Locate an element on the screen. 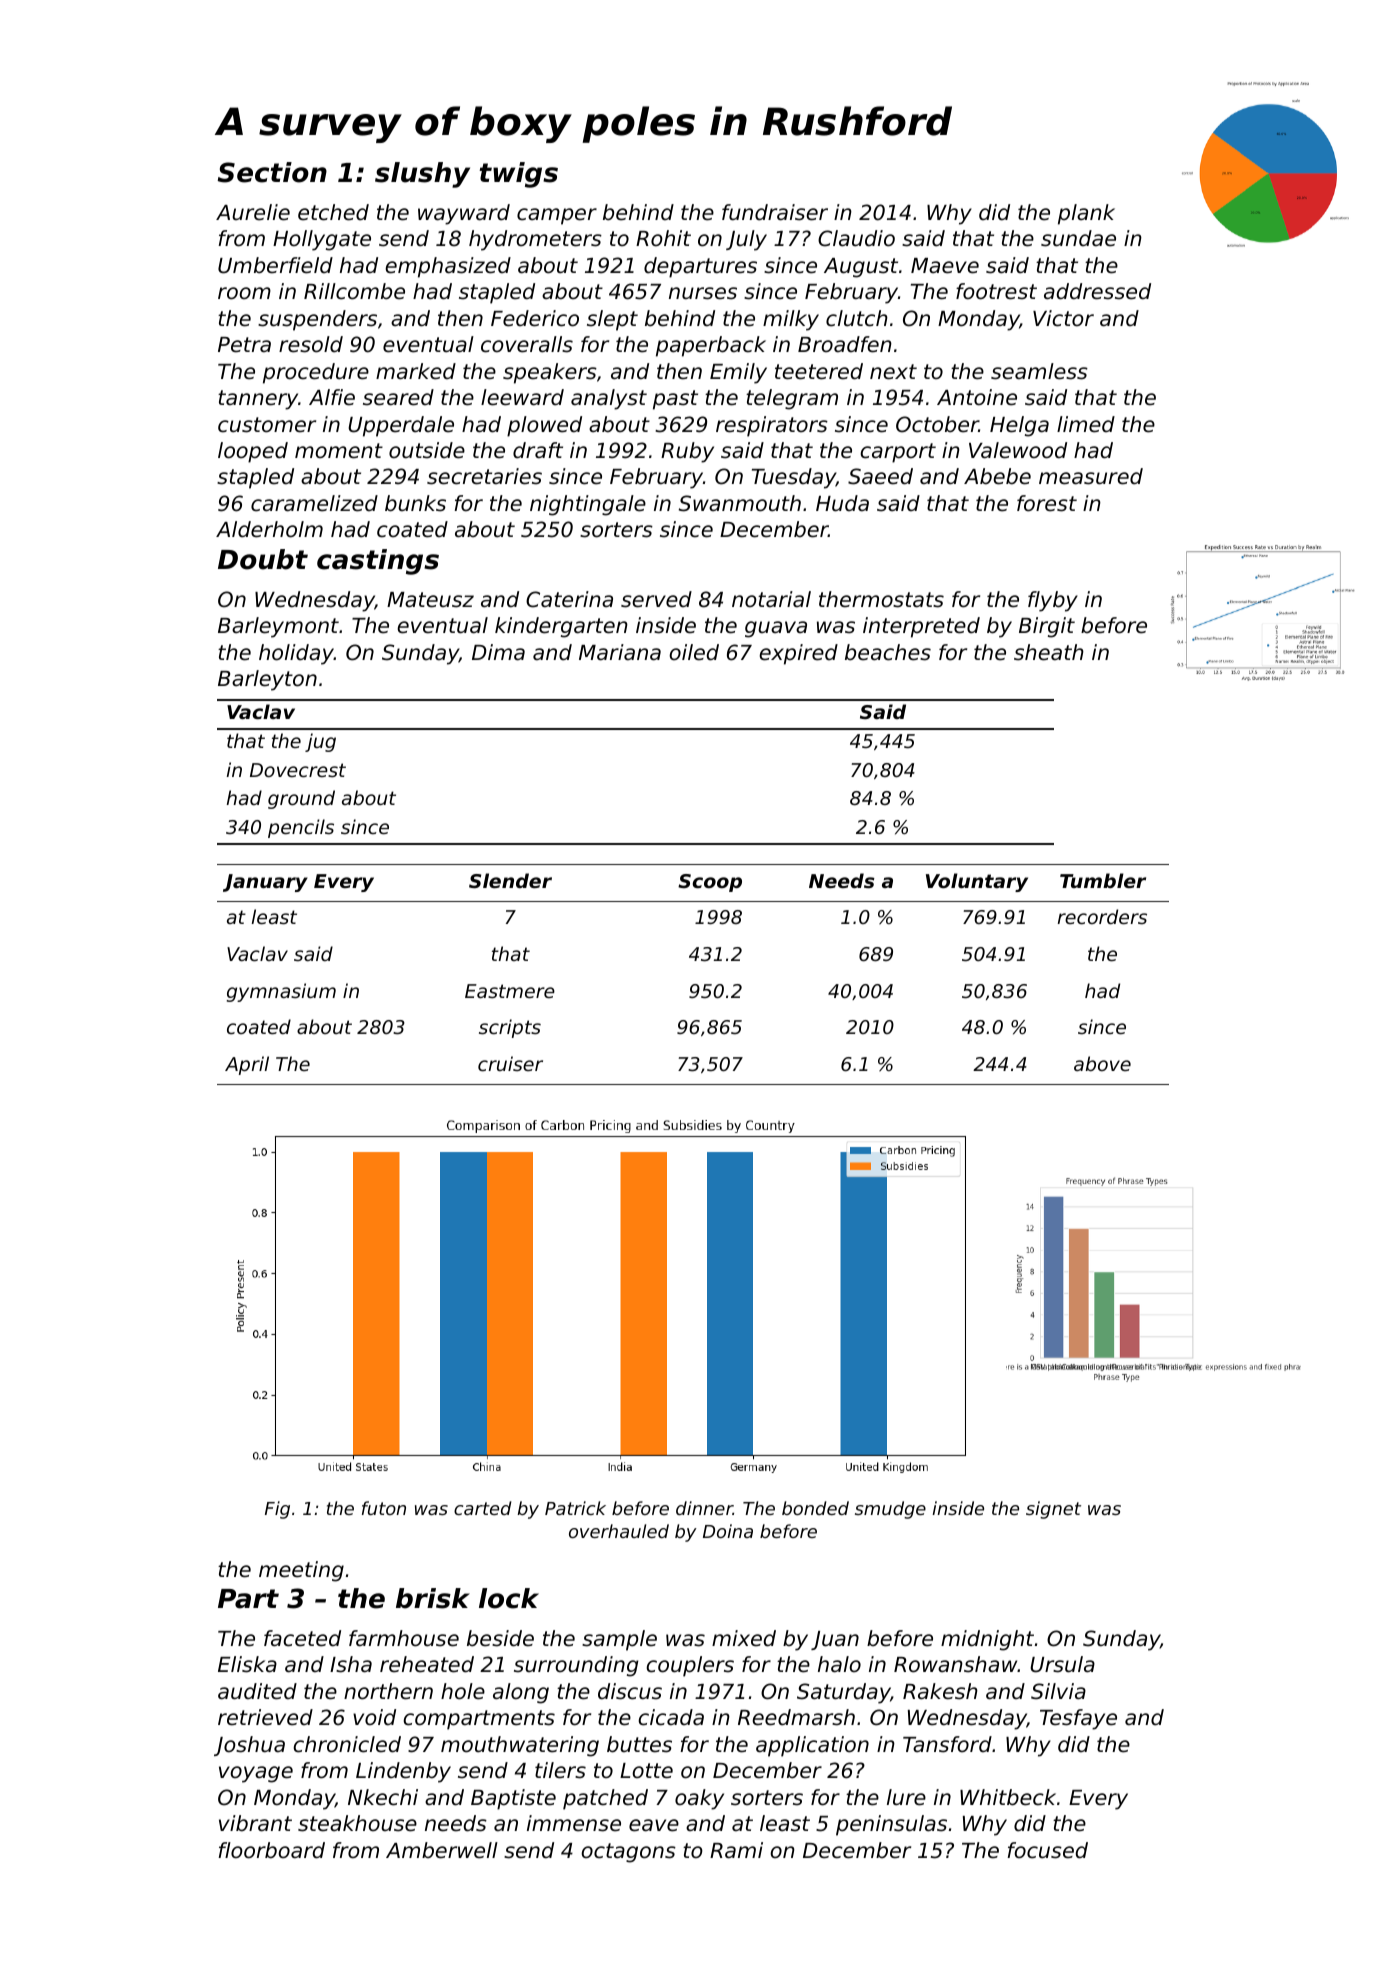 This screenshot has width=1386, height=1969. scripts is located at coordinates (510, 1028).
